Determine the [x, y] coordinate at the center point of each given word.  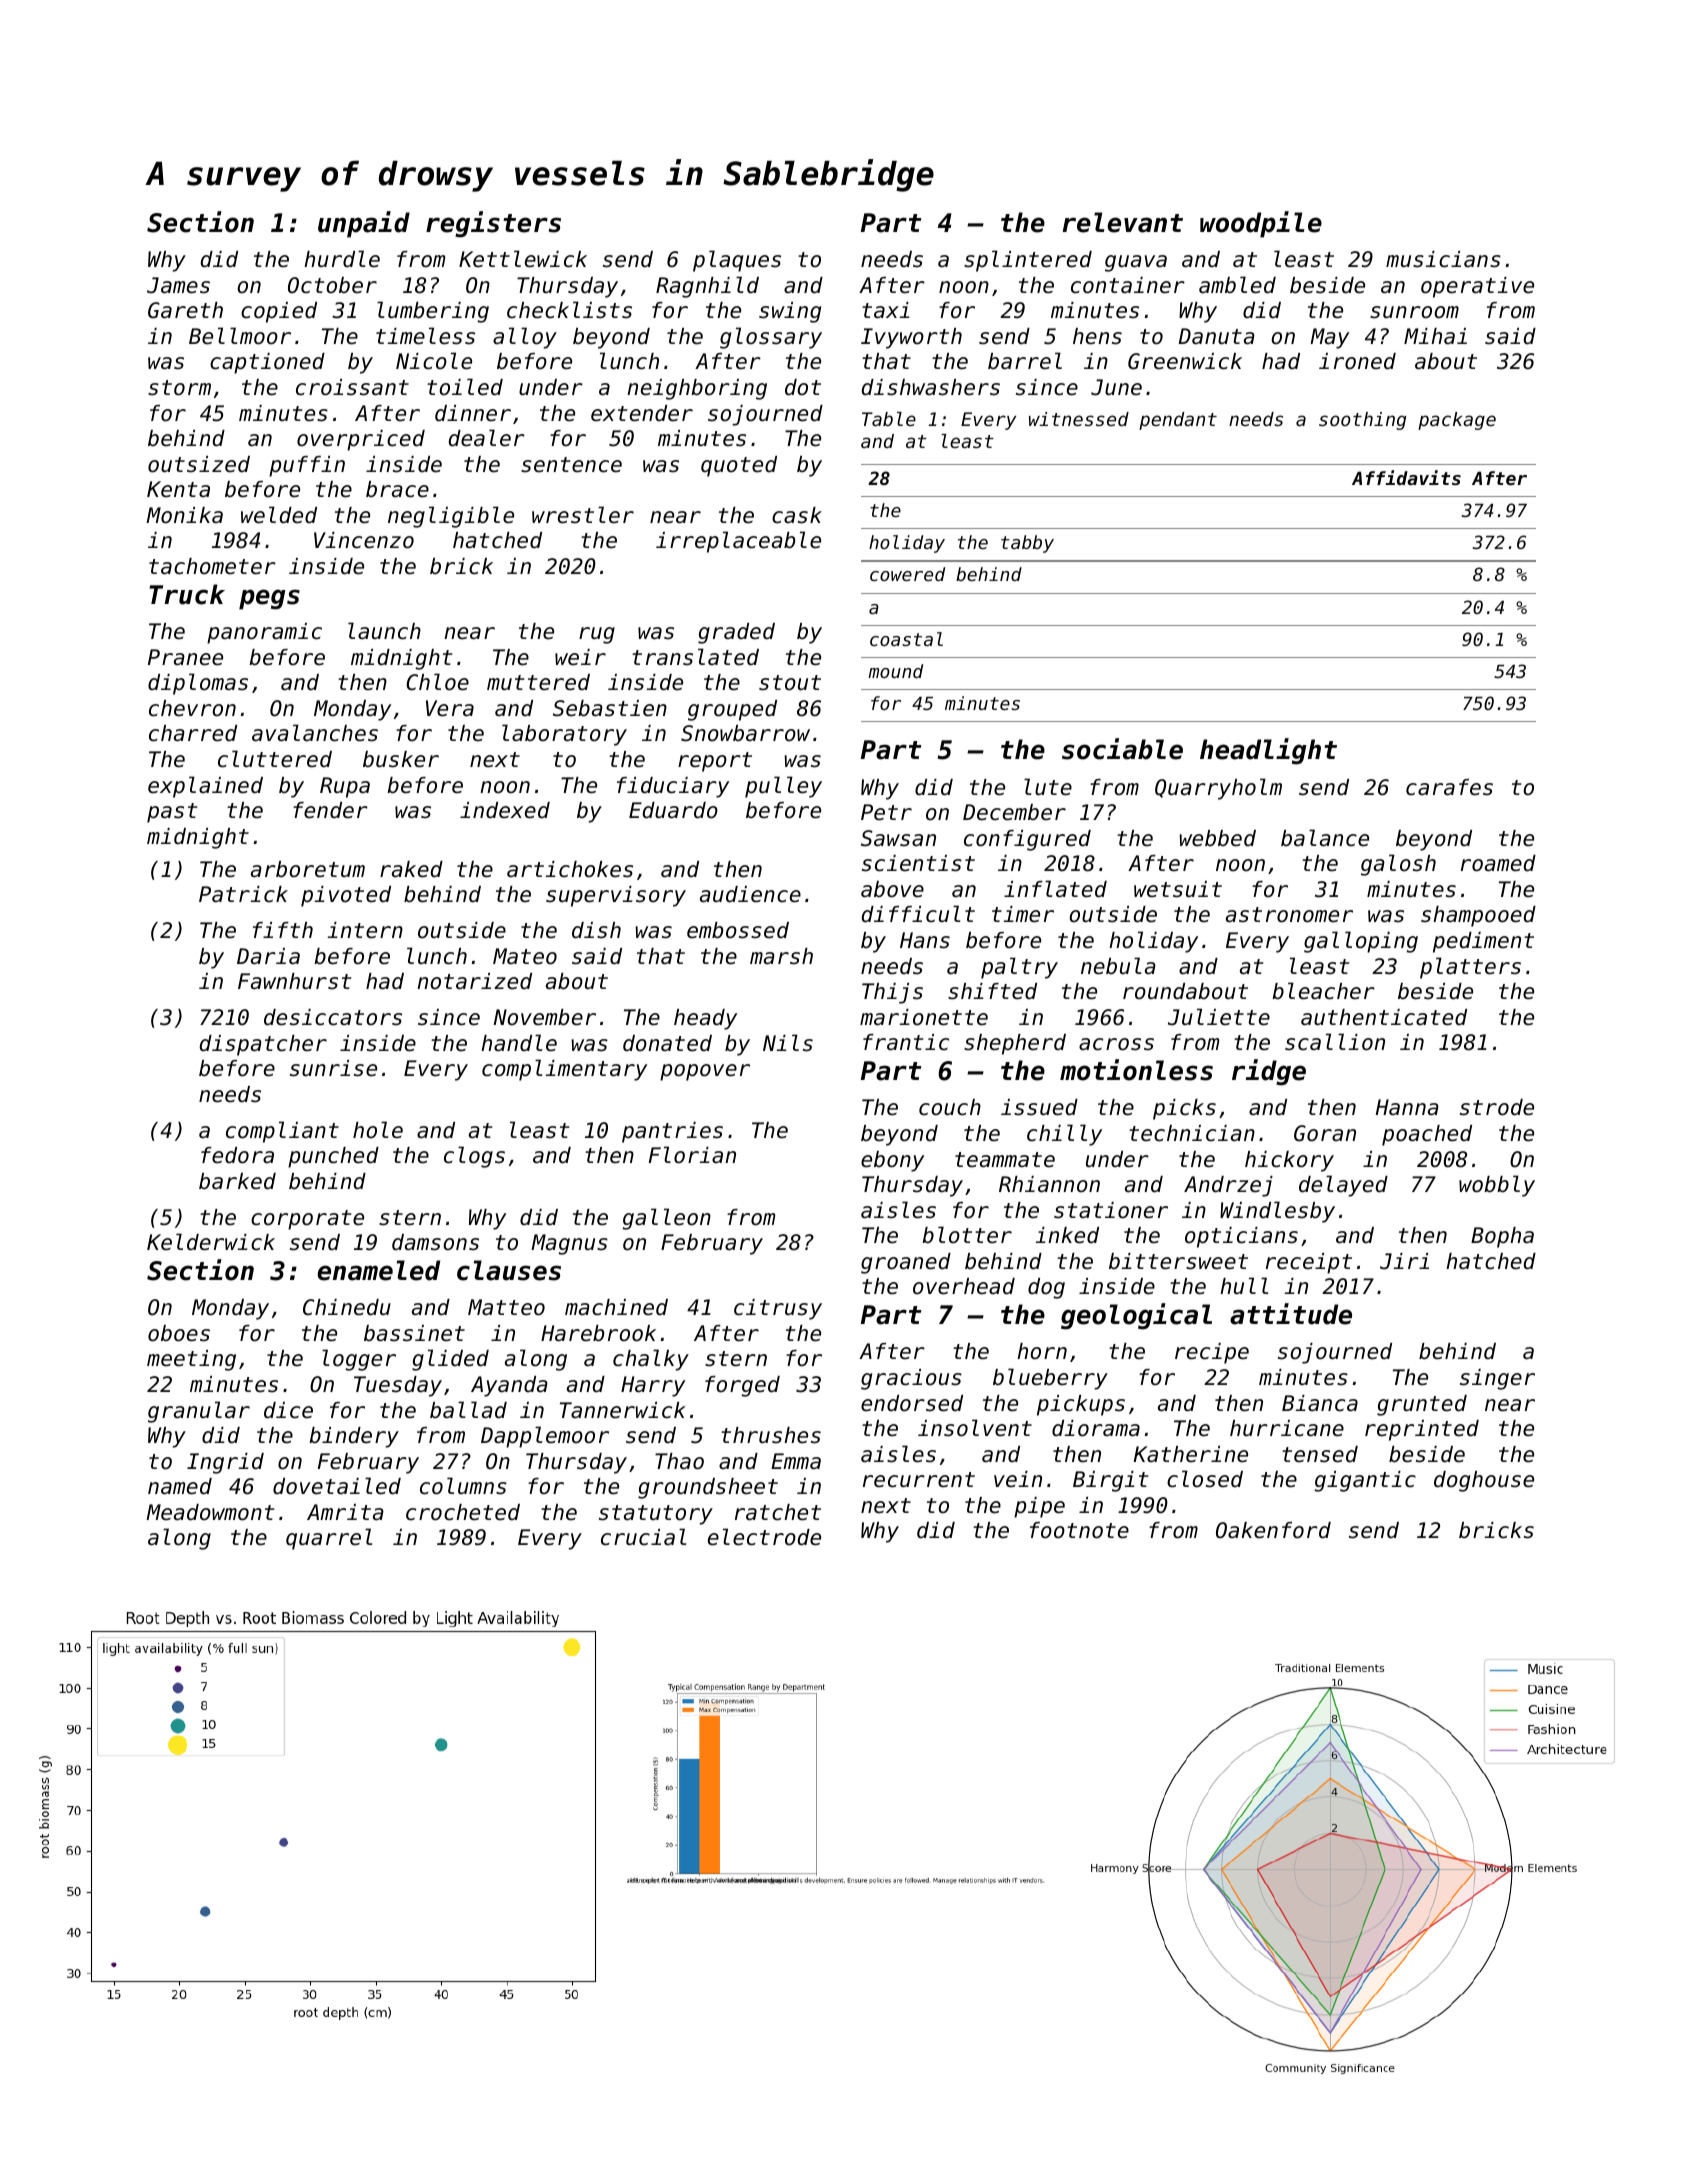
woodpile [1261, 224]
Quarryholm [1218, 789]
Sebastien [610, 708]
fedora [237, 1155]
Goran [1325, 1133]
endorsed [912, 1403]
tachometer [212, 566]
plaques [737, 261]
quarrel [329, 1539]
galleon [666, 1219]
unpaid [364, 224]
